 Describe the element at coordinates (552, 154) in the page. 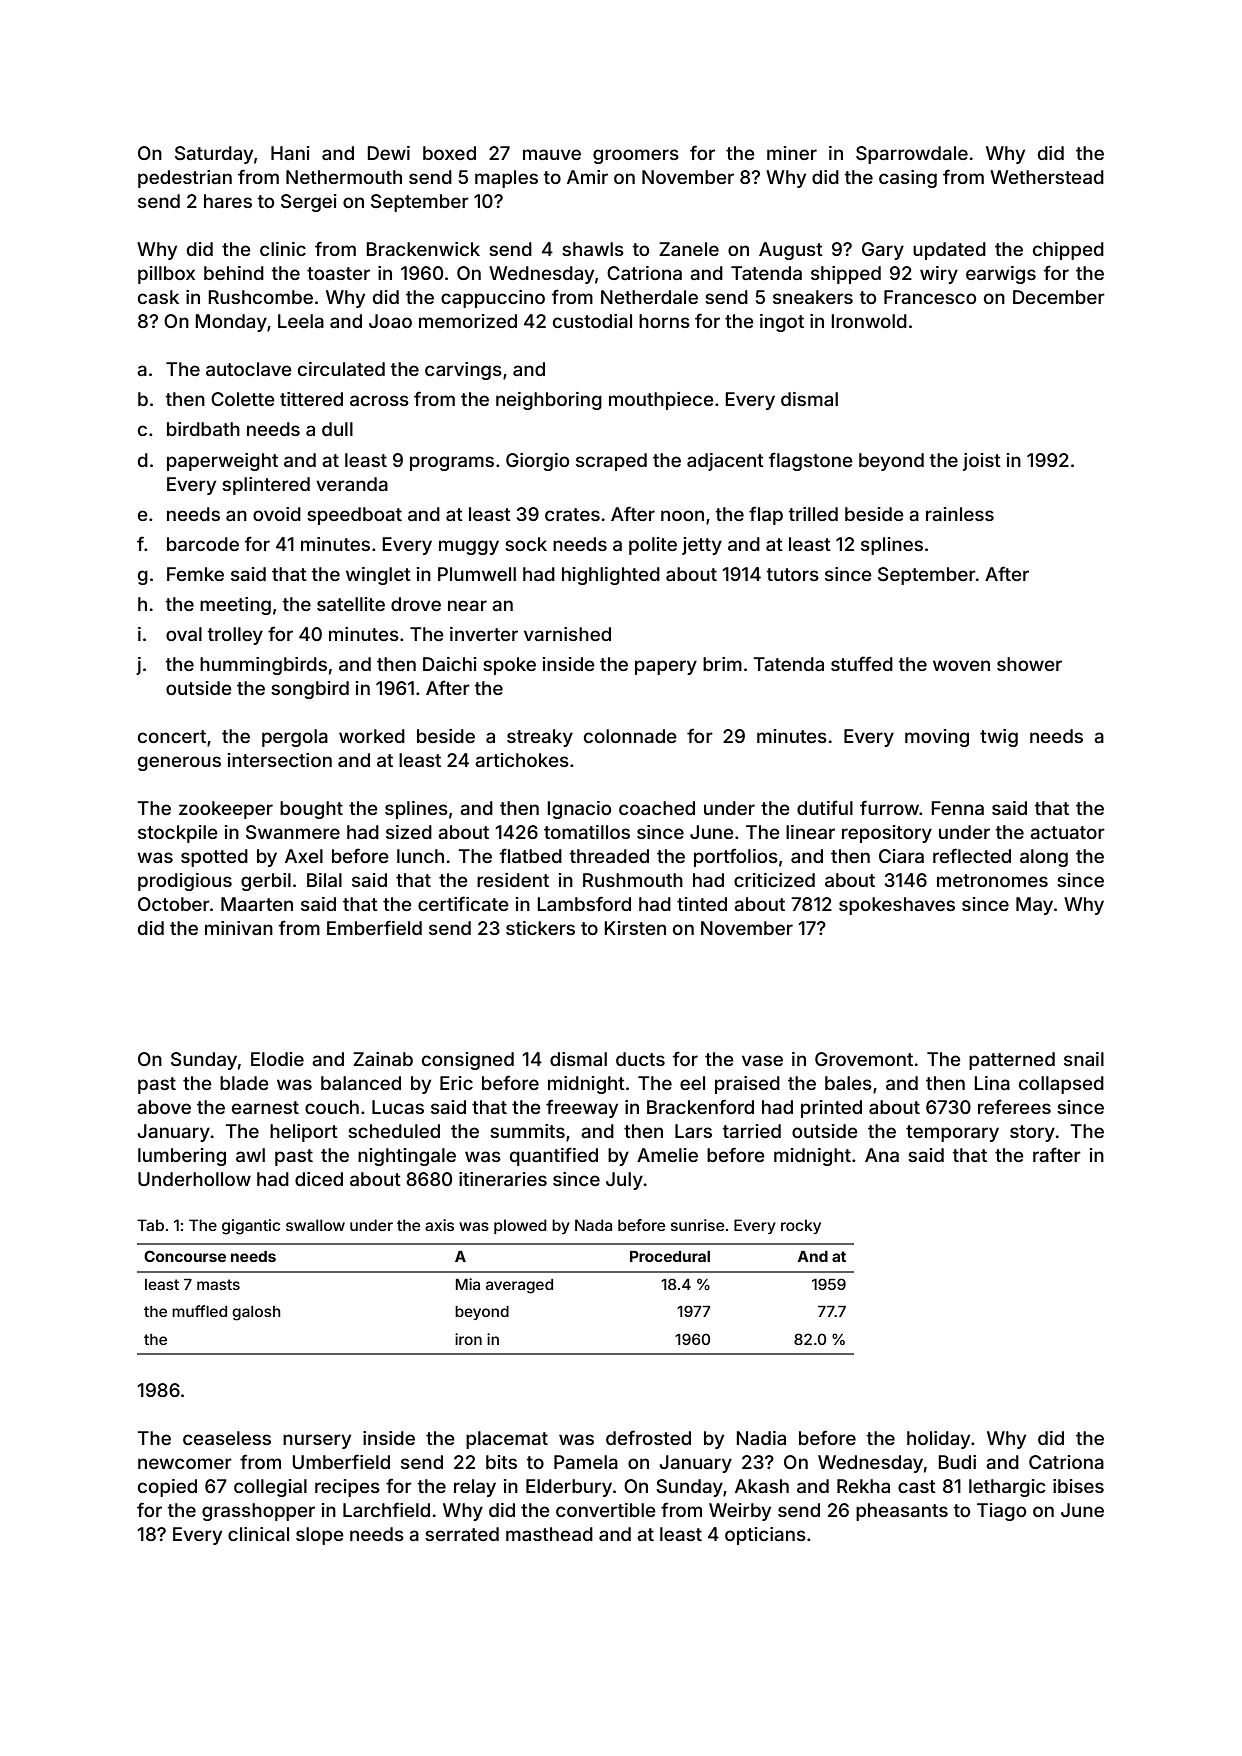

I see `mauve` at that location.
